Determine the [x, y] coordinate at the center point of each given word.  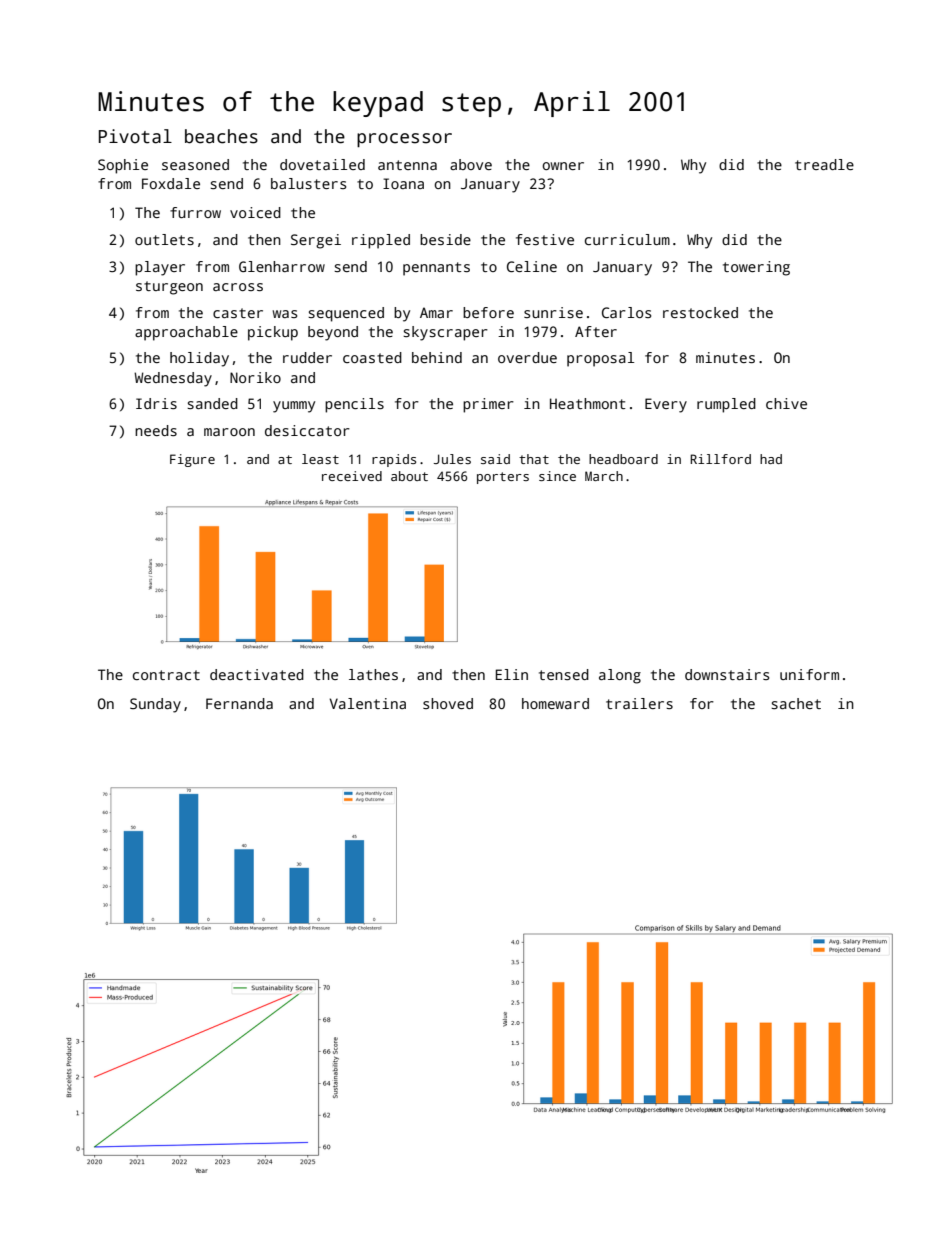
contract [166, 675]
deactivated [257, 674]
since [557, 476]
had [771, 459]
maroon [229, 432]
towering [756, 268]
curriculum [627, 239]
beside [445, 239]
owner [563, 166]
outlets [164, 239]
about [409, 476]
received [352, 476]
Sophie [123, 166]
